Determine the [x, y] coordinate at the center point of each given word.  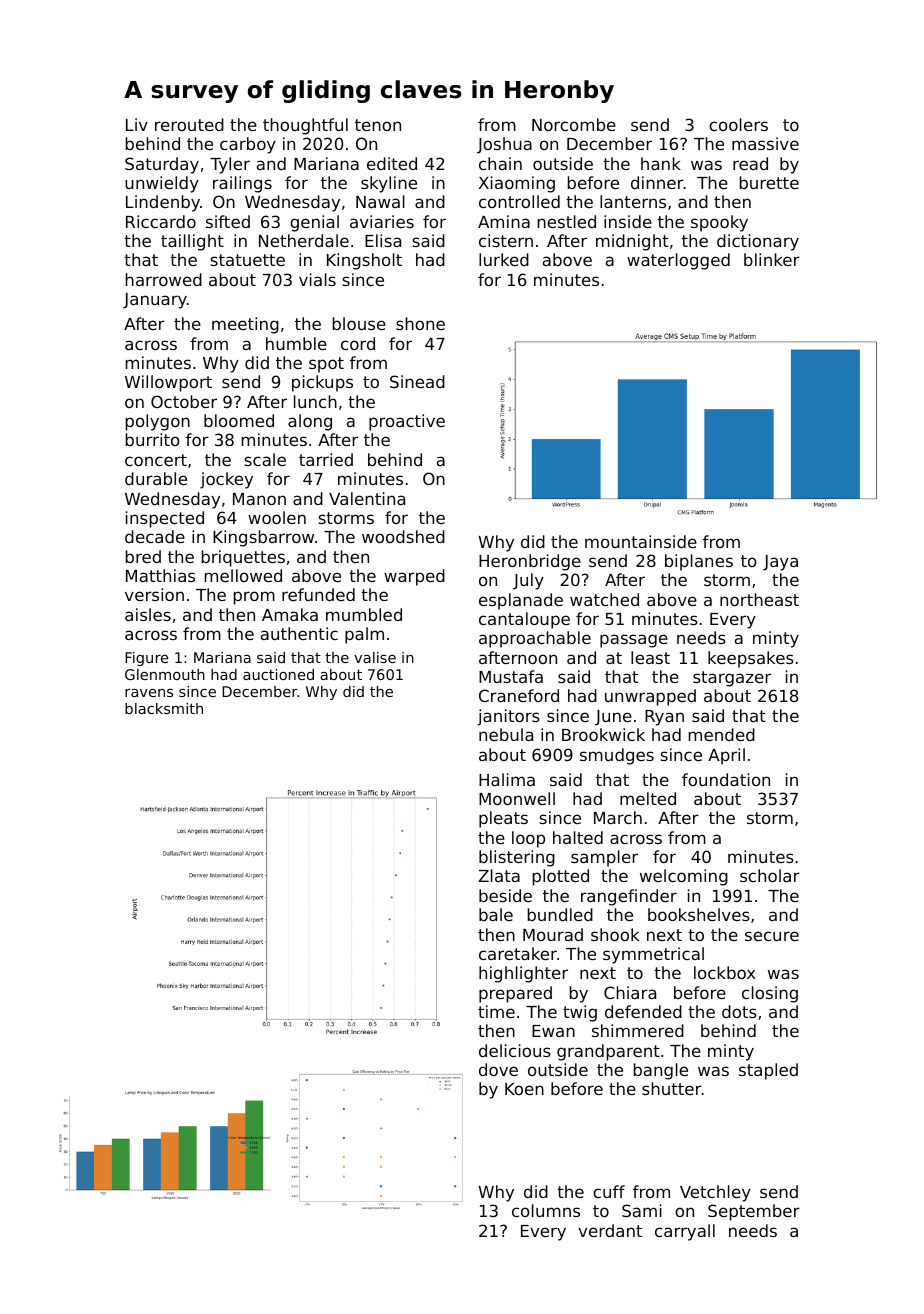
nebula [506, 734]
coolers [738, 124]
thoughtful [305, 126]
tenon [378, 125]
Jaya [780, 563]
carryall [685, 1232]
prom [254, 598]
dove [498, 1069]
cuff [609, 1191]
